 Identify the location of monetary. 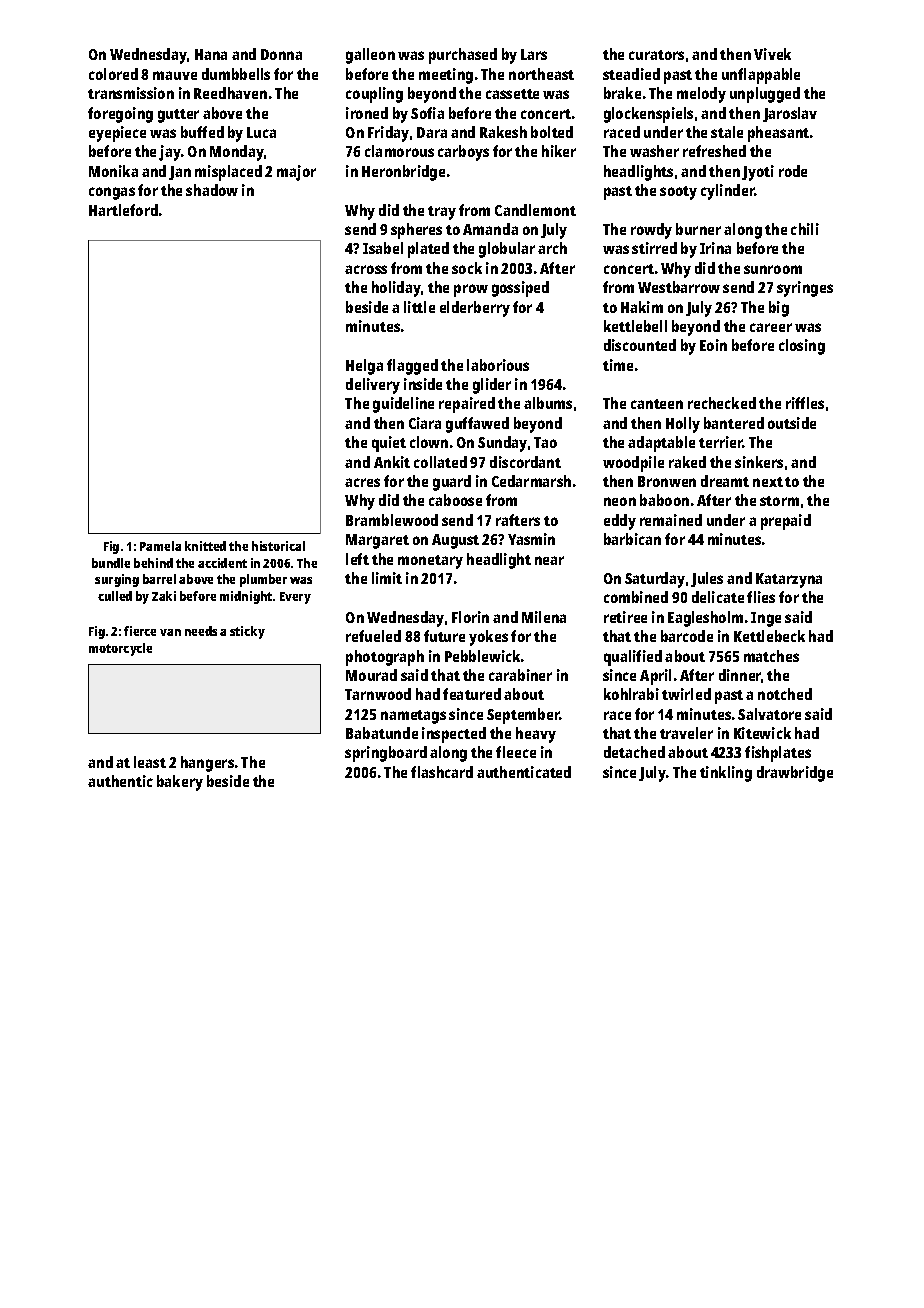
(430, 562).
